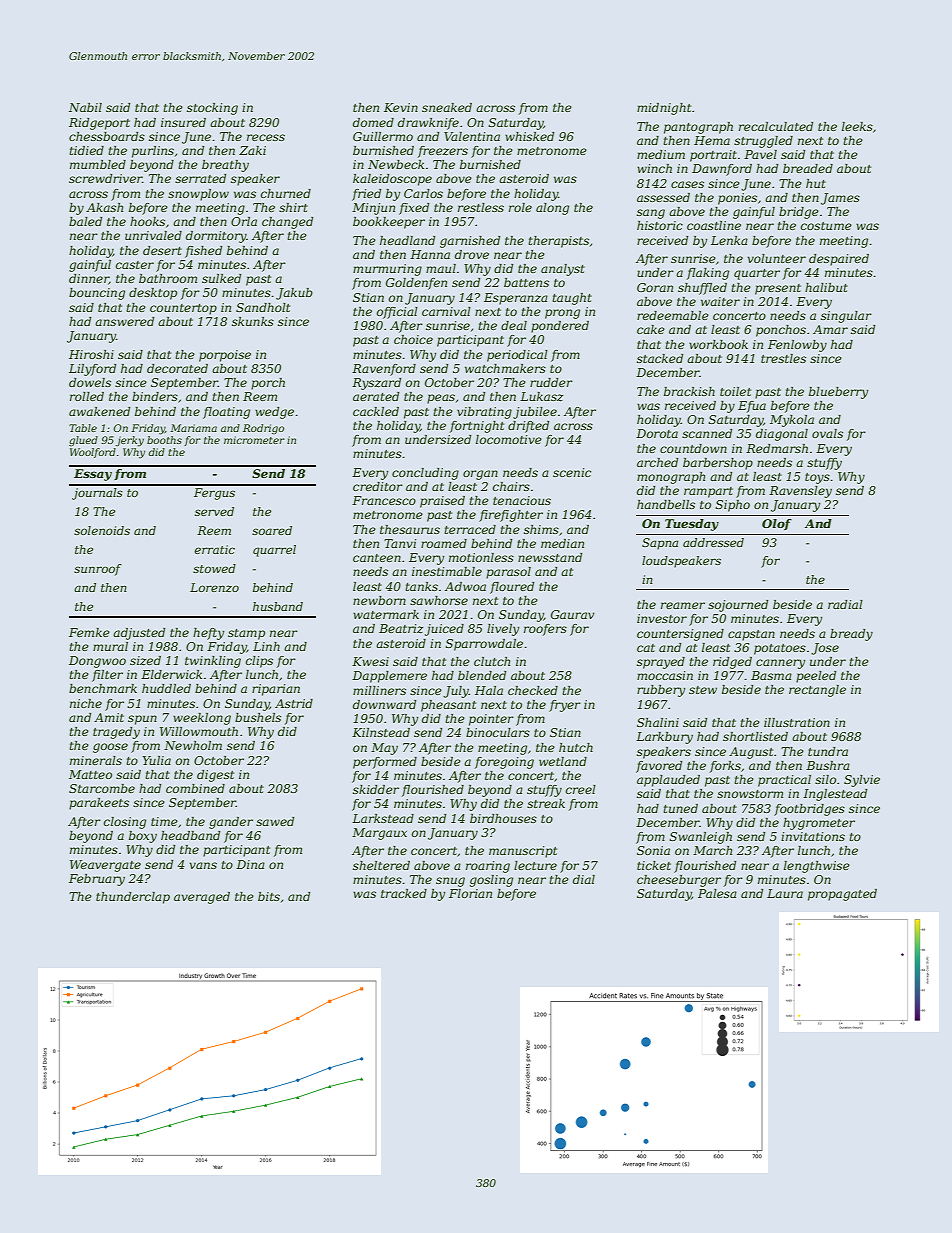 The height and width of the screenshot is (1233, 952). Describe the element at coordinates (800, 492) in the screenshot. I see `Ravensley` at that location.
